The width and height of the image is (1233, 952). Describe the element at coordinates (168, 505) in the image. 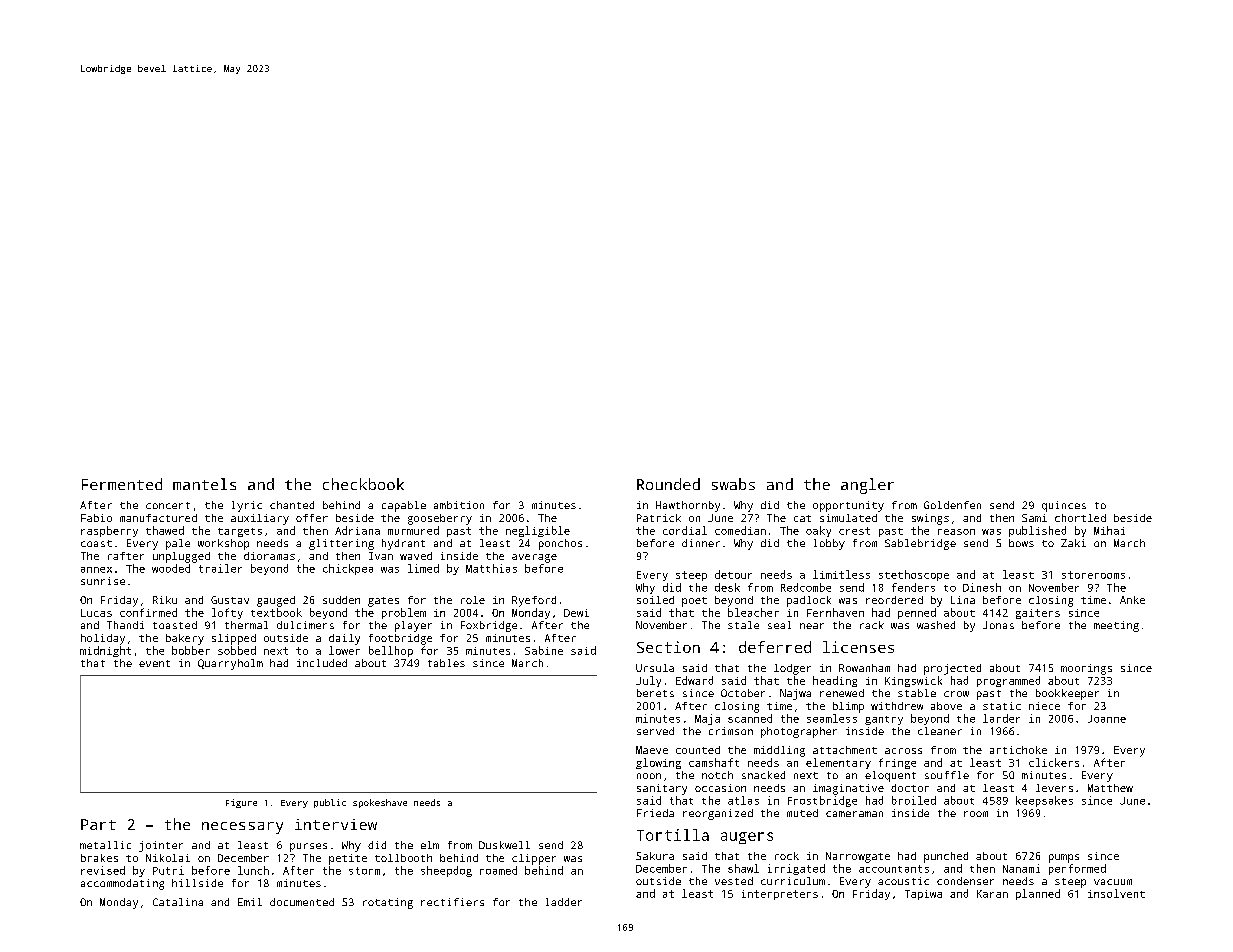

I see `concert` at that location.
